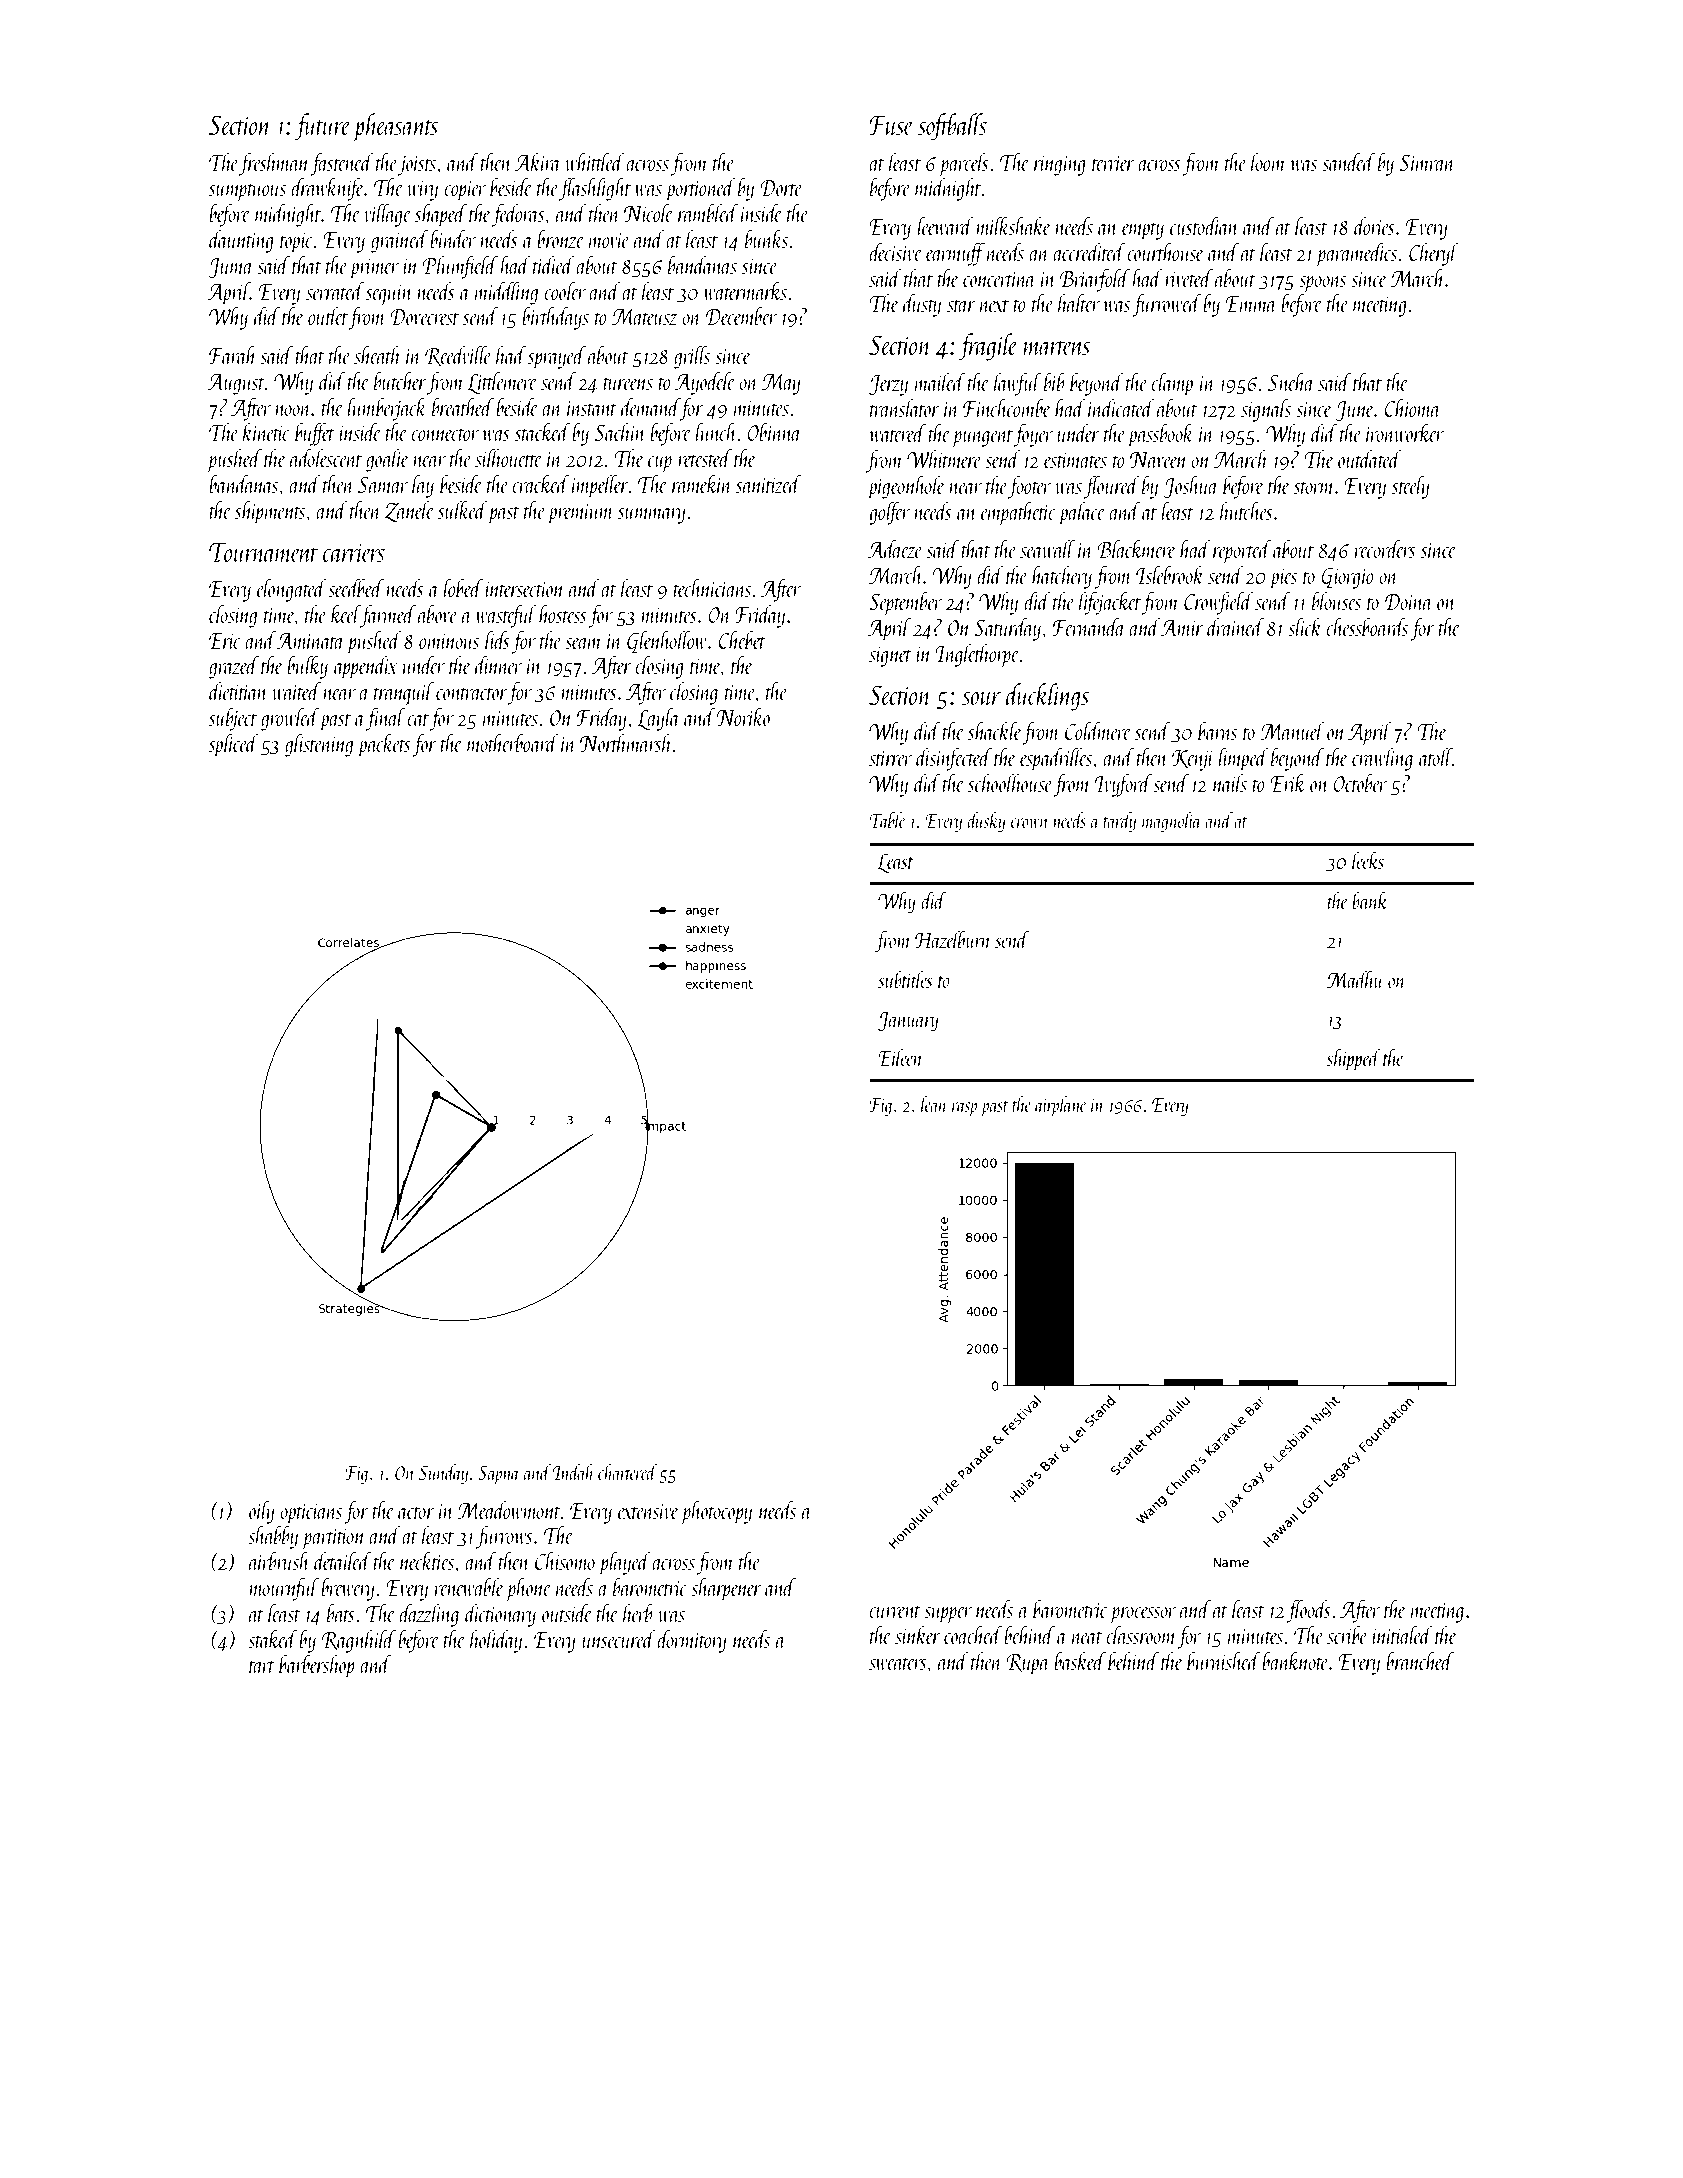 This image has height=2178, width=1683. Describe the element at coordinates (395, 127) in the image. I see `pheasants` at that location.
